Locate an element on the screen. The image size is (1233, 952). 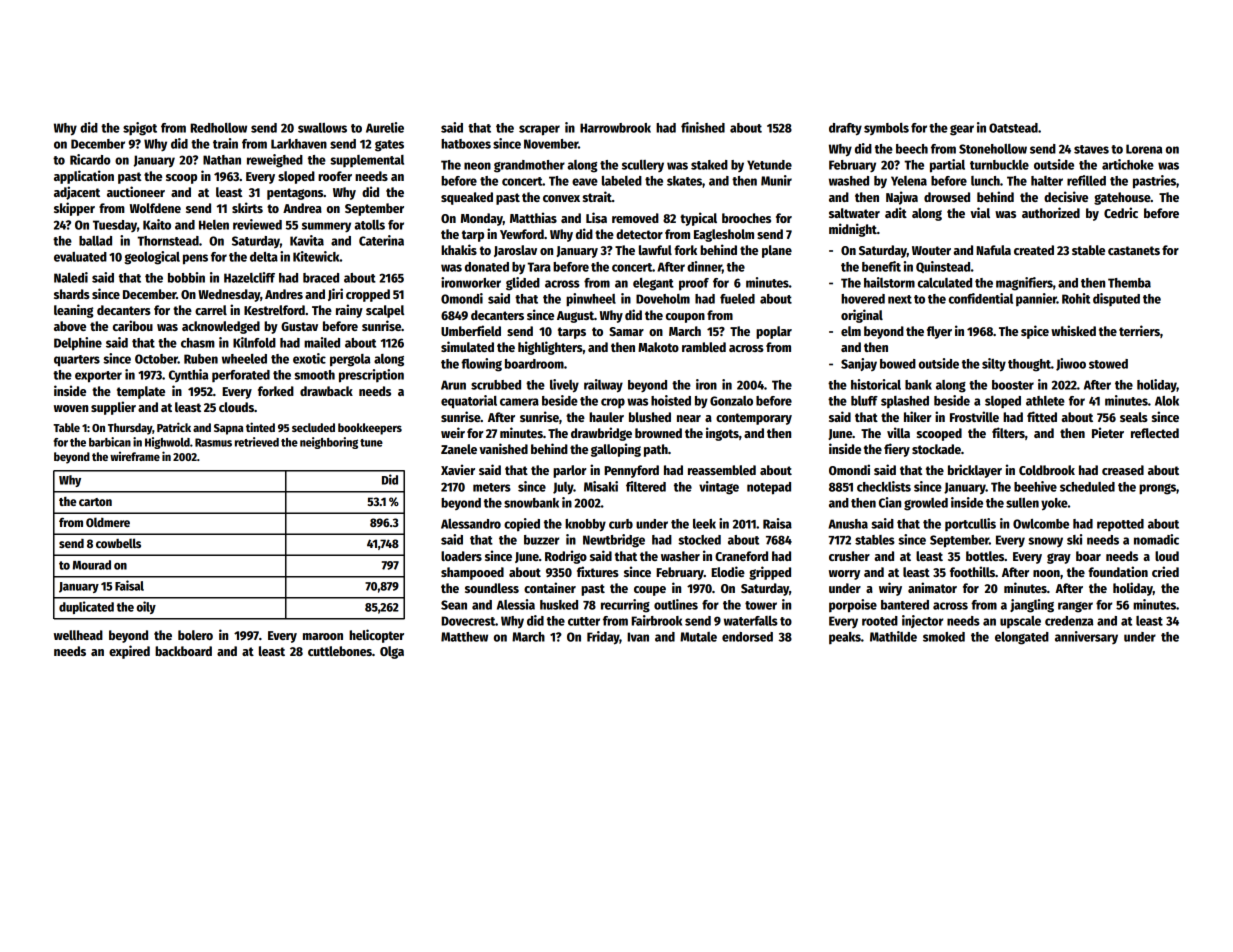
Eaglesholm is located at coordinates (724, 235).
